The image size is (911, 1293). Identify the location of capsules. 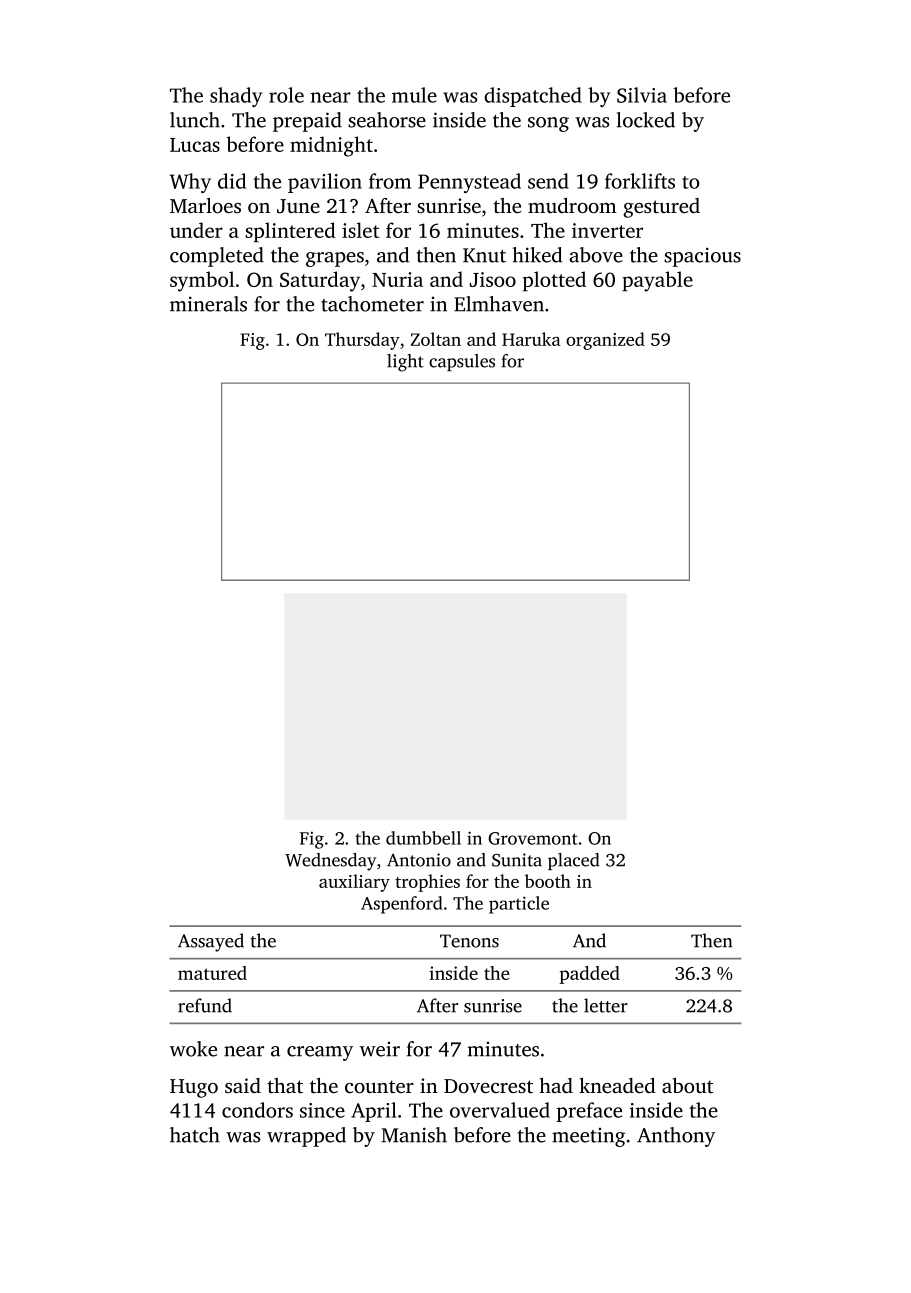
(462, 362).
